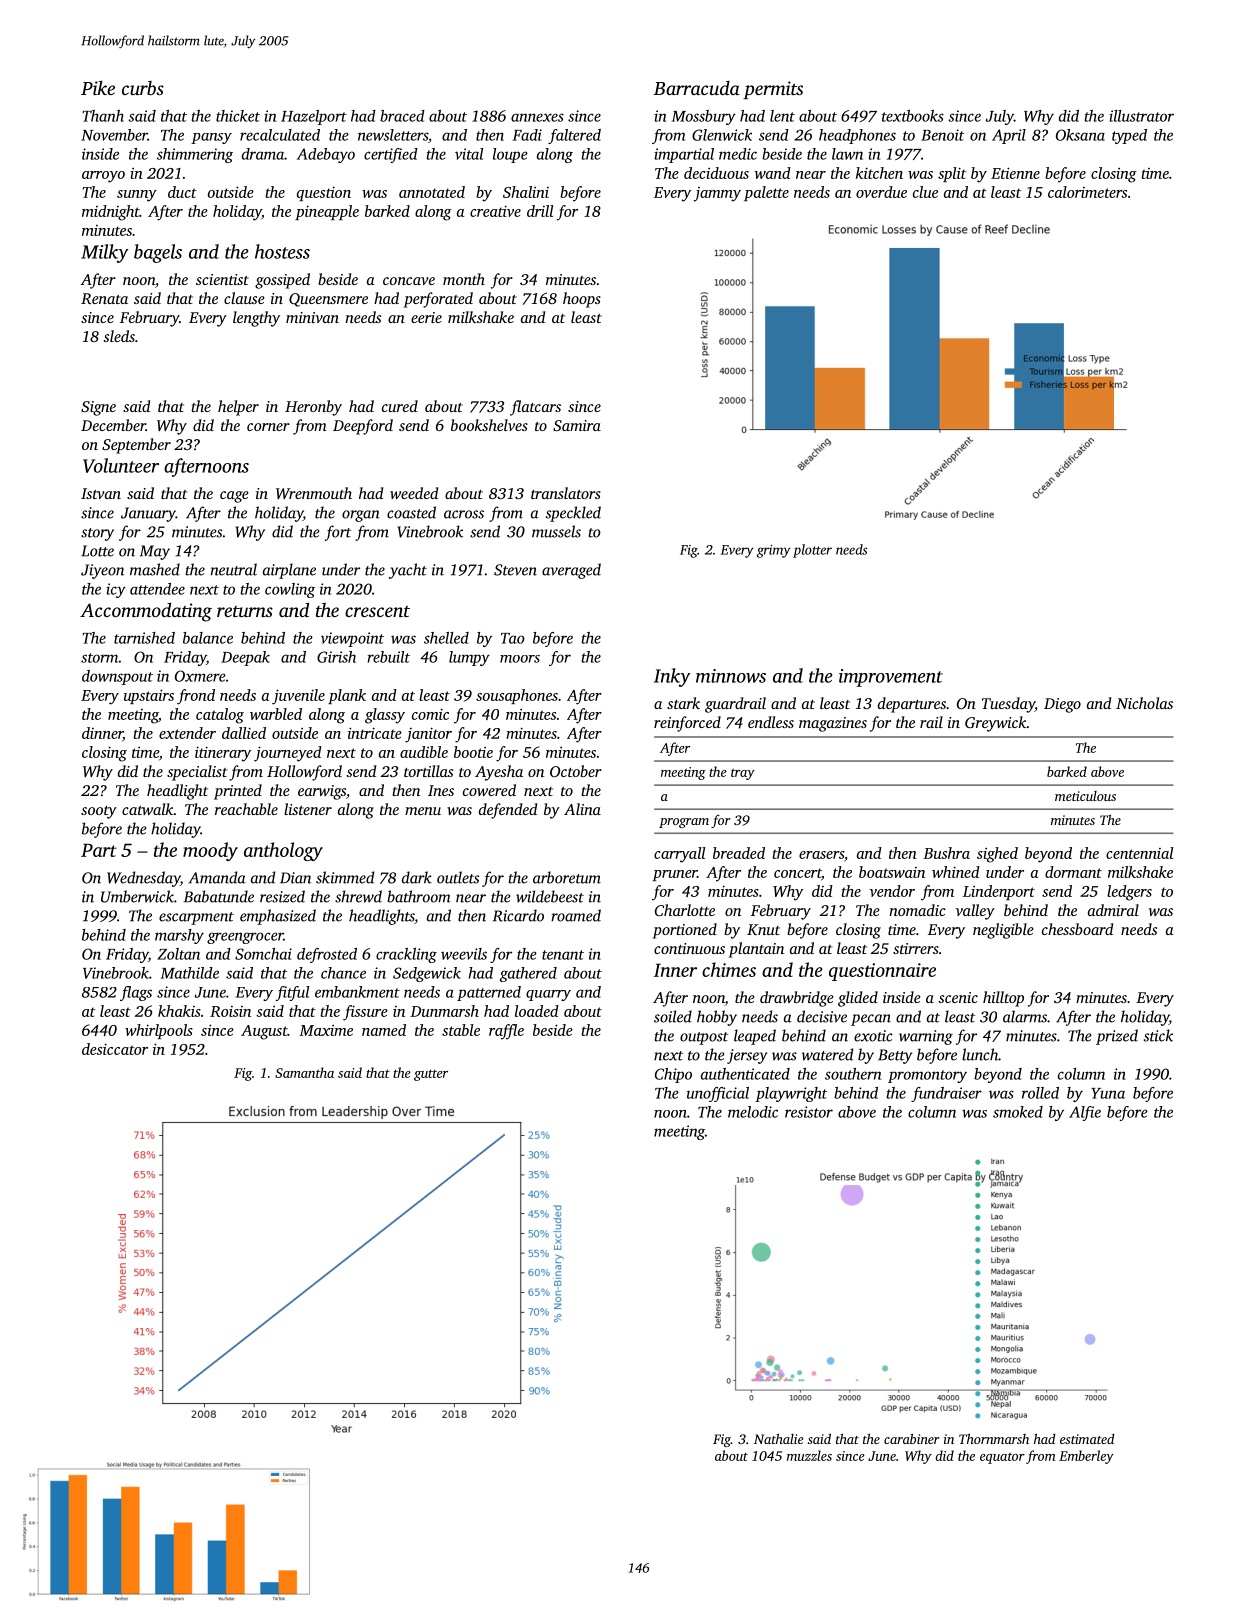 This document has height=1624, width=1255. What do you see at coordinates (304, 1072) in the document?
I see `Samantha` at bounding box center [304, 1072].
